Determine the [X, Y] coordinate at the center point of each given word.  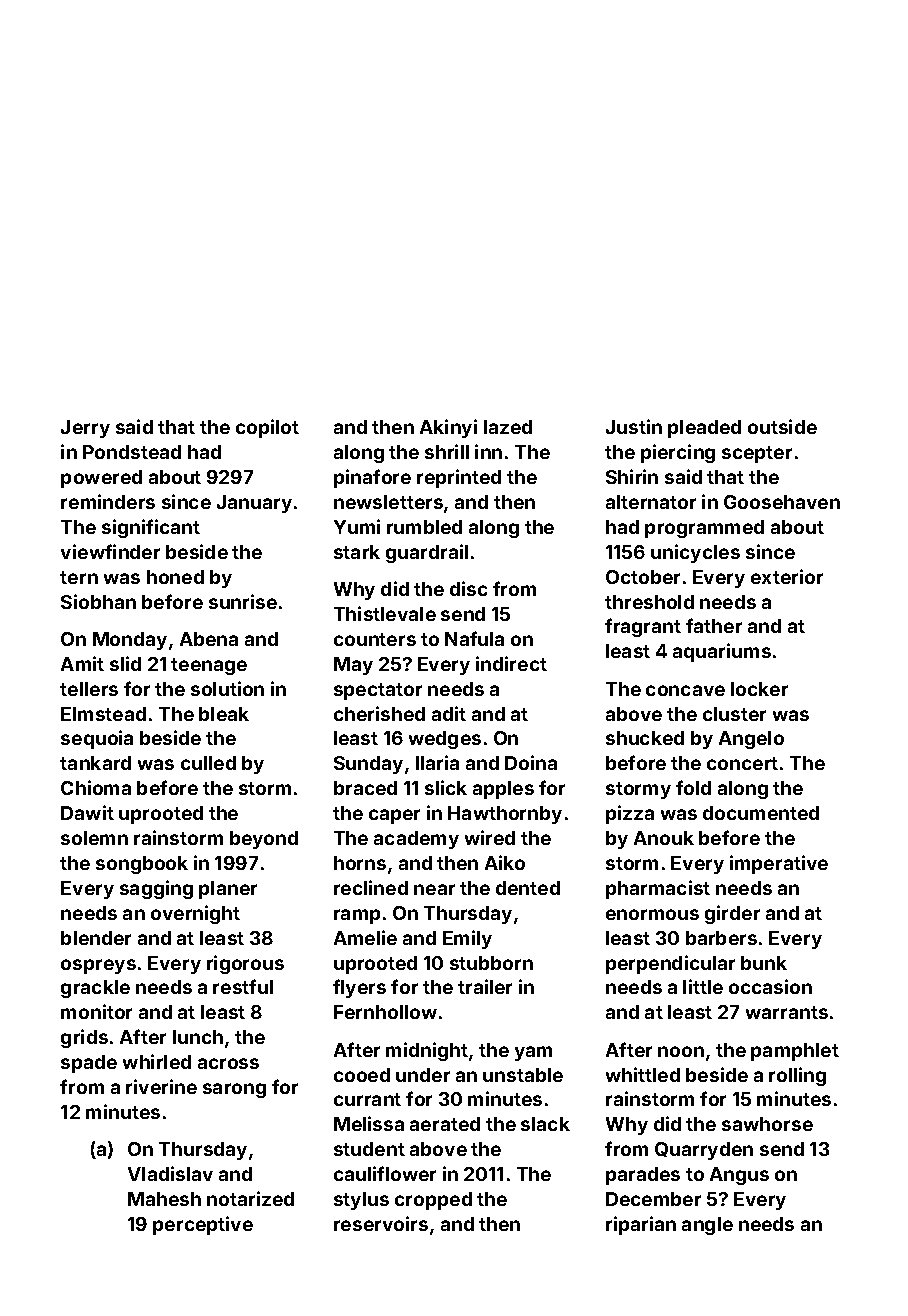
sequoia [97, 739]
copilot [267, 428]
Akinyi [448, 428]
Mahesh [164, 1199]
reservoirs [381, 1223]
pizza [630, 814]
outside [782, 426]
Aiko [505, 862]
